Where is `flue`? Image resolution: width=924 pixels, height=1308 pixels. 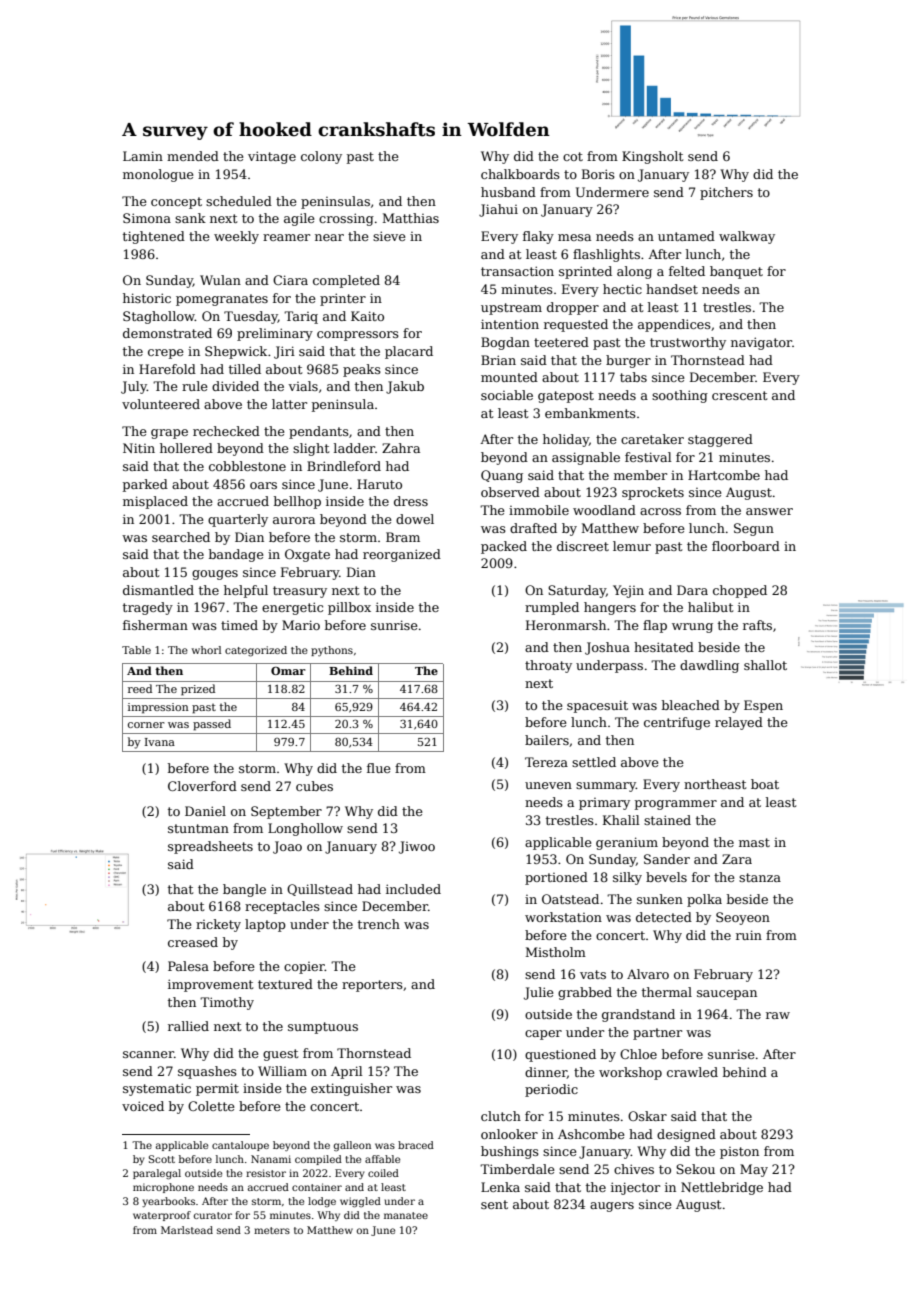
flue is located at coordinates (379, 768).
